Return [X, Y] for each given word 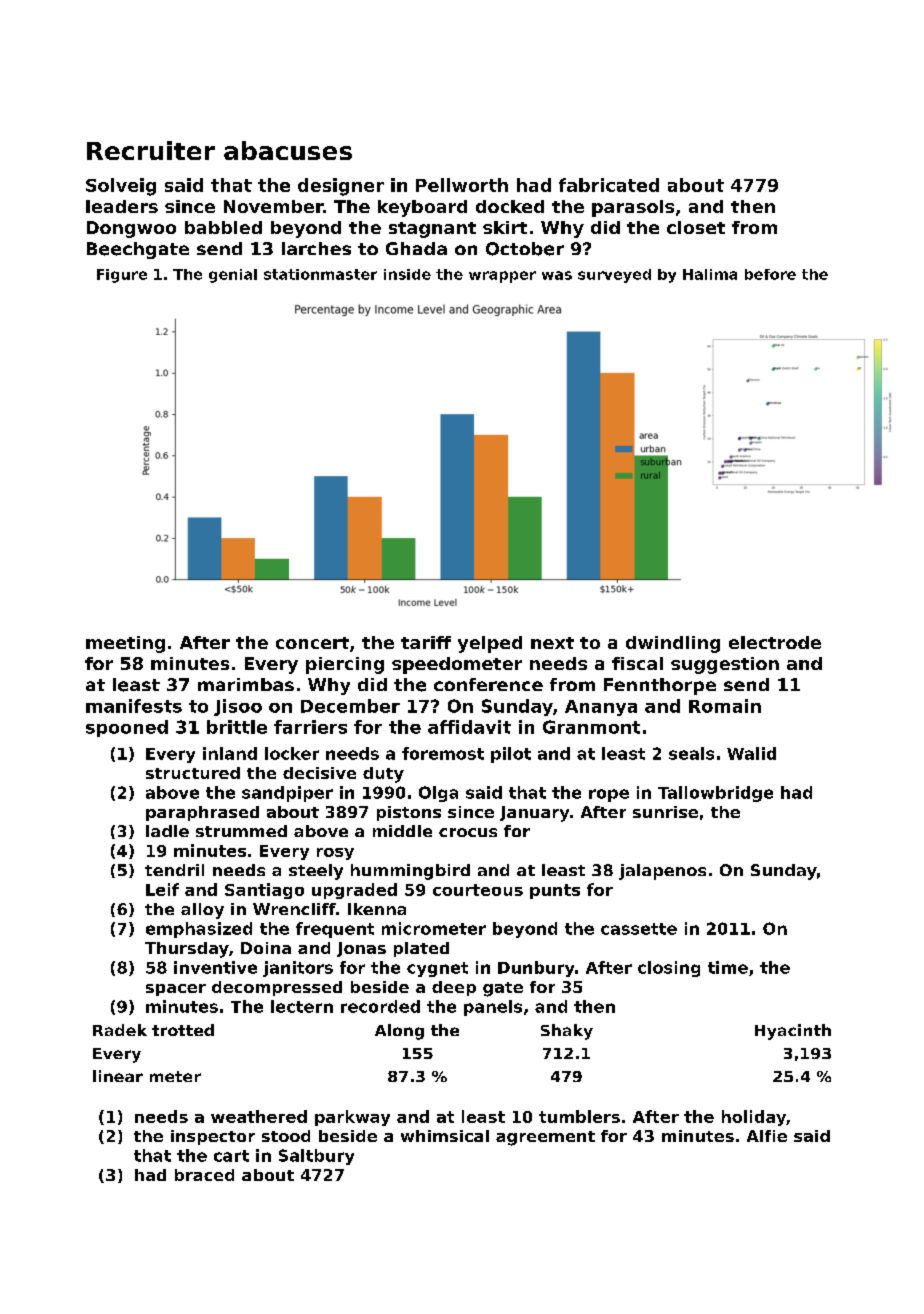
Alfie [767, 1136]
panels [493, 1008]
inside [407, 274]
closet [696, 227]
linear [118, 1076]
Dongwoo [131, 229]
